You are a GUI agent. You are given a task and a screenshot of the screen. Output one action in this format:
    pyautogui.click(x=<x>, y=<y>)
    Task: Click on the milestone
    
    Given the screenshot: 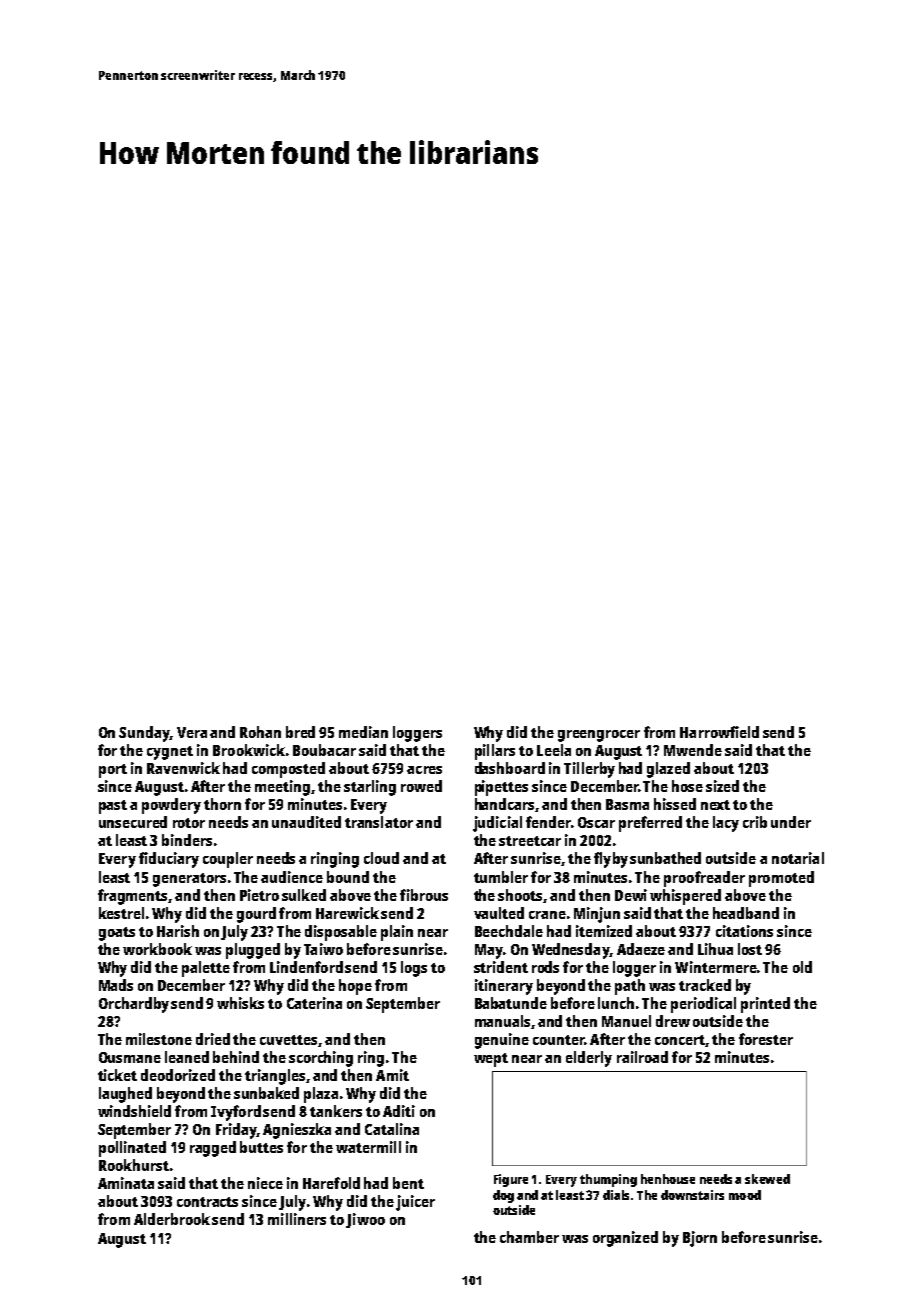 What is the action you would take?
    pyautogui.click(x=159, y=1039)
